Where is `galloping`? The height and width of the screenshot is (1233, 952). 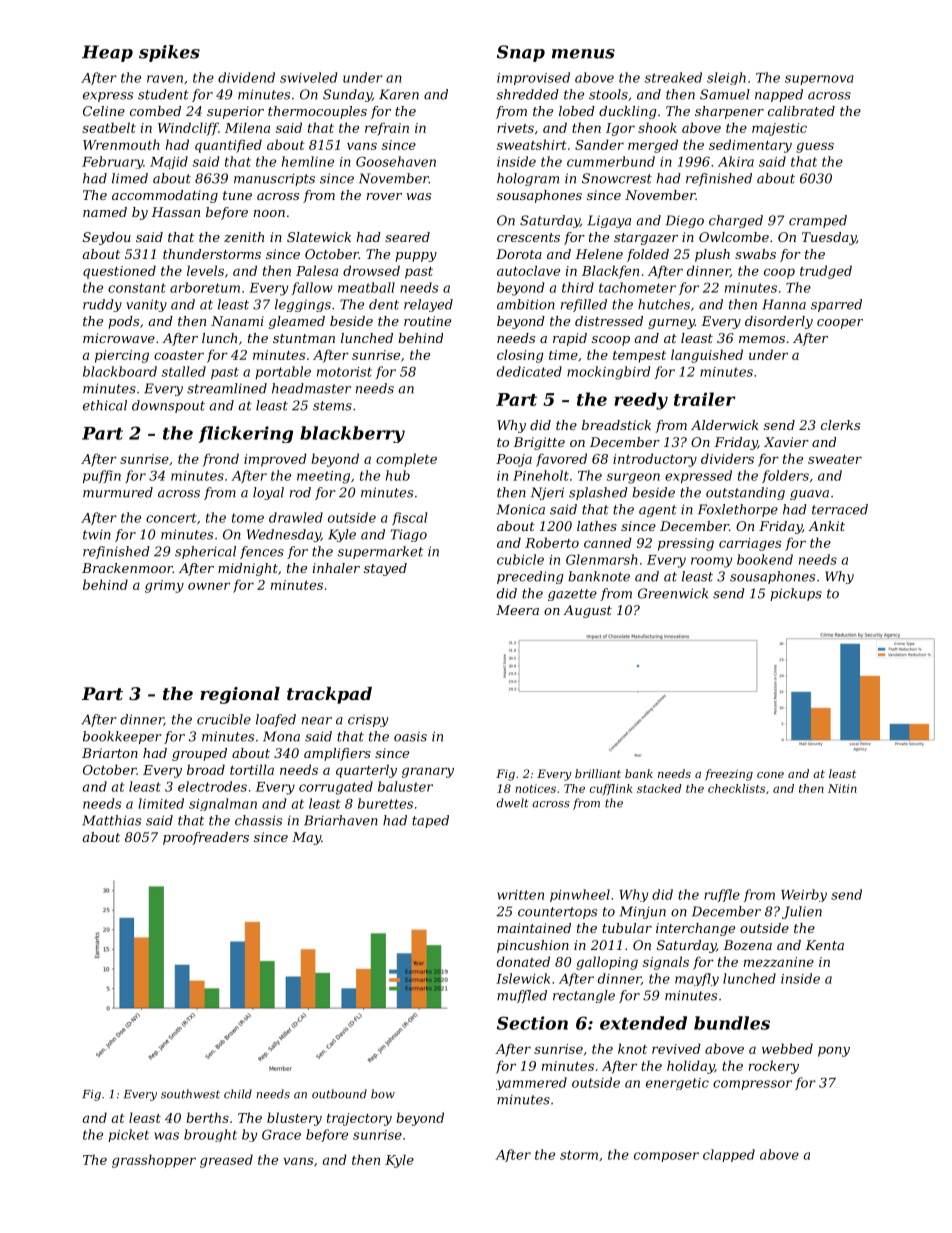
galloping is located at coordinates (607, 963).
